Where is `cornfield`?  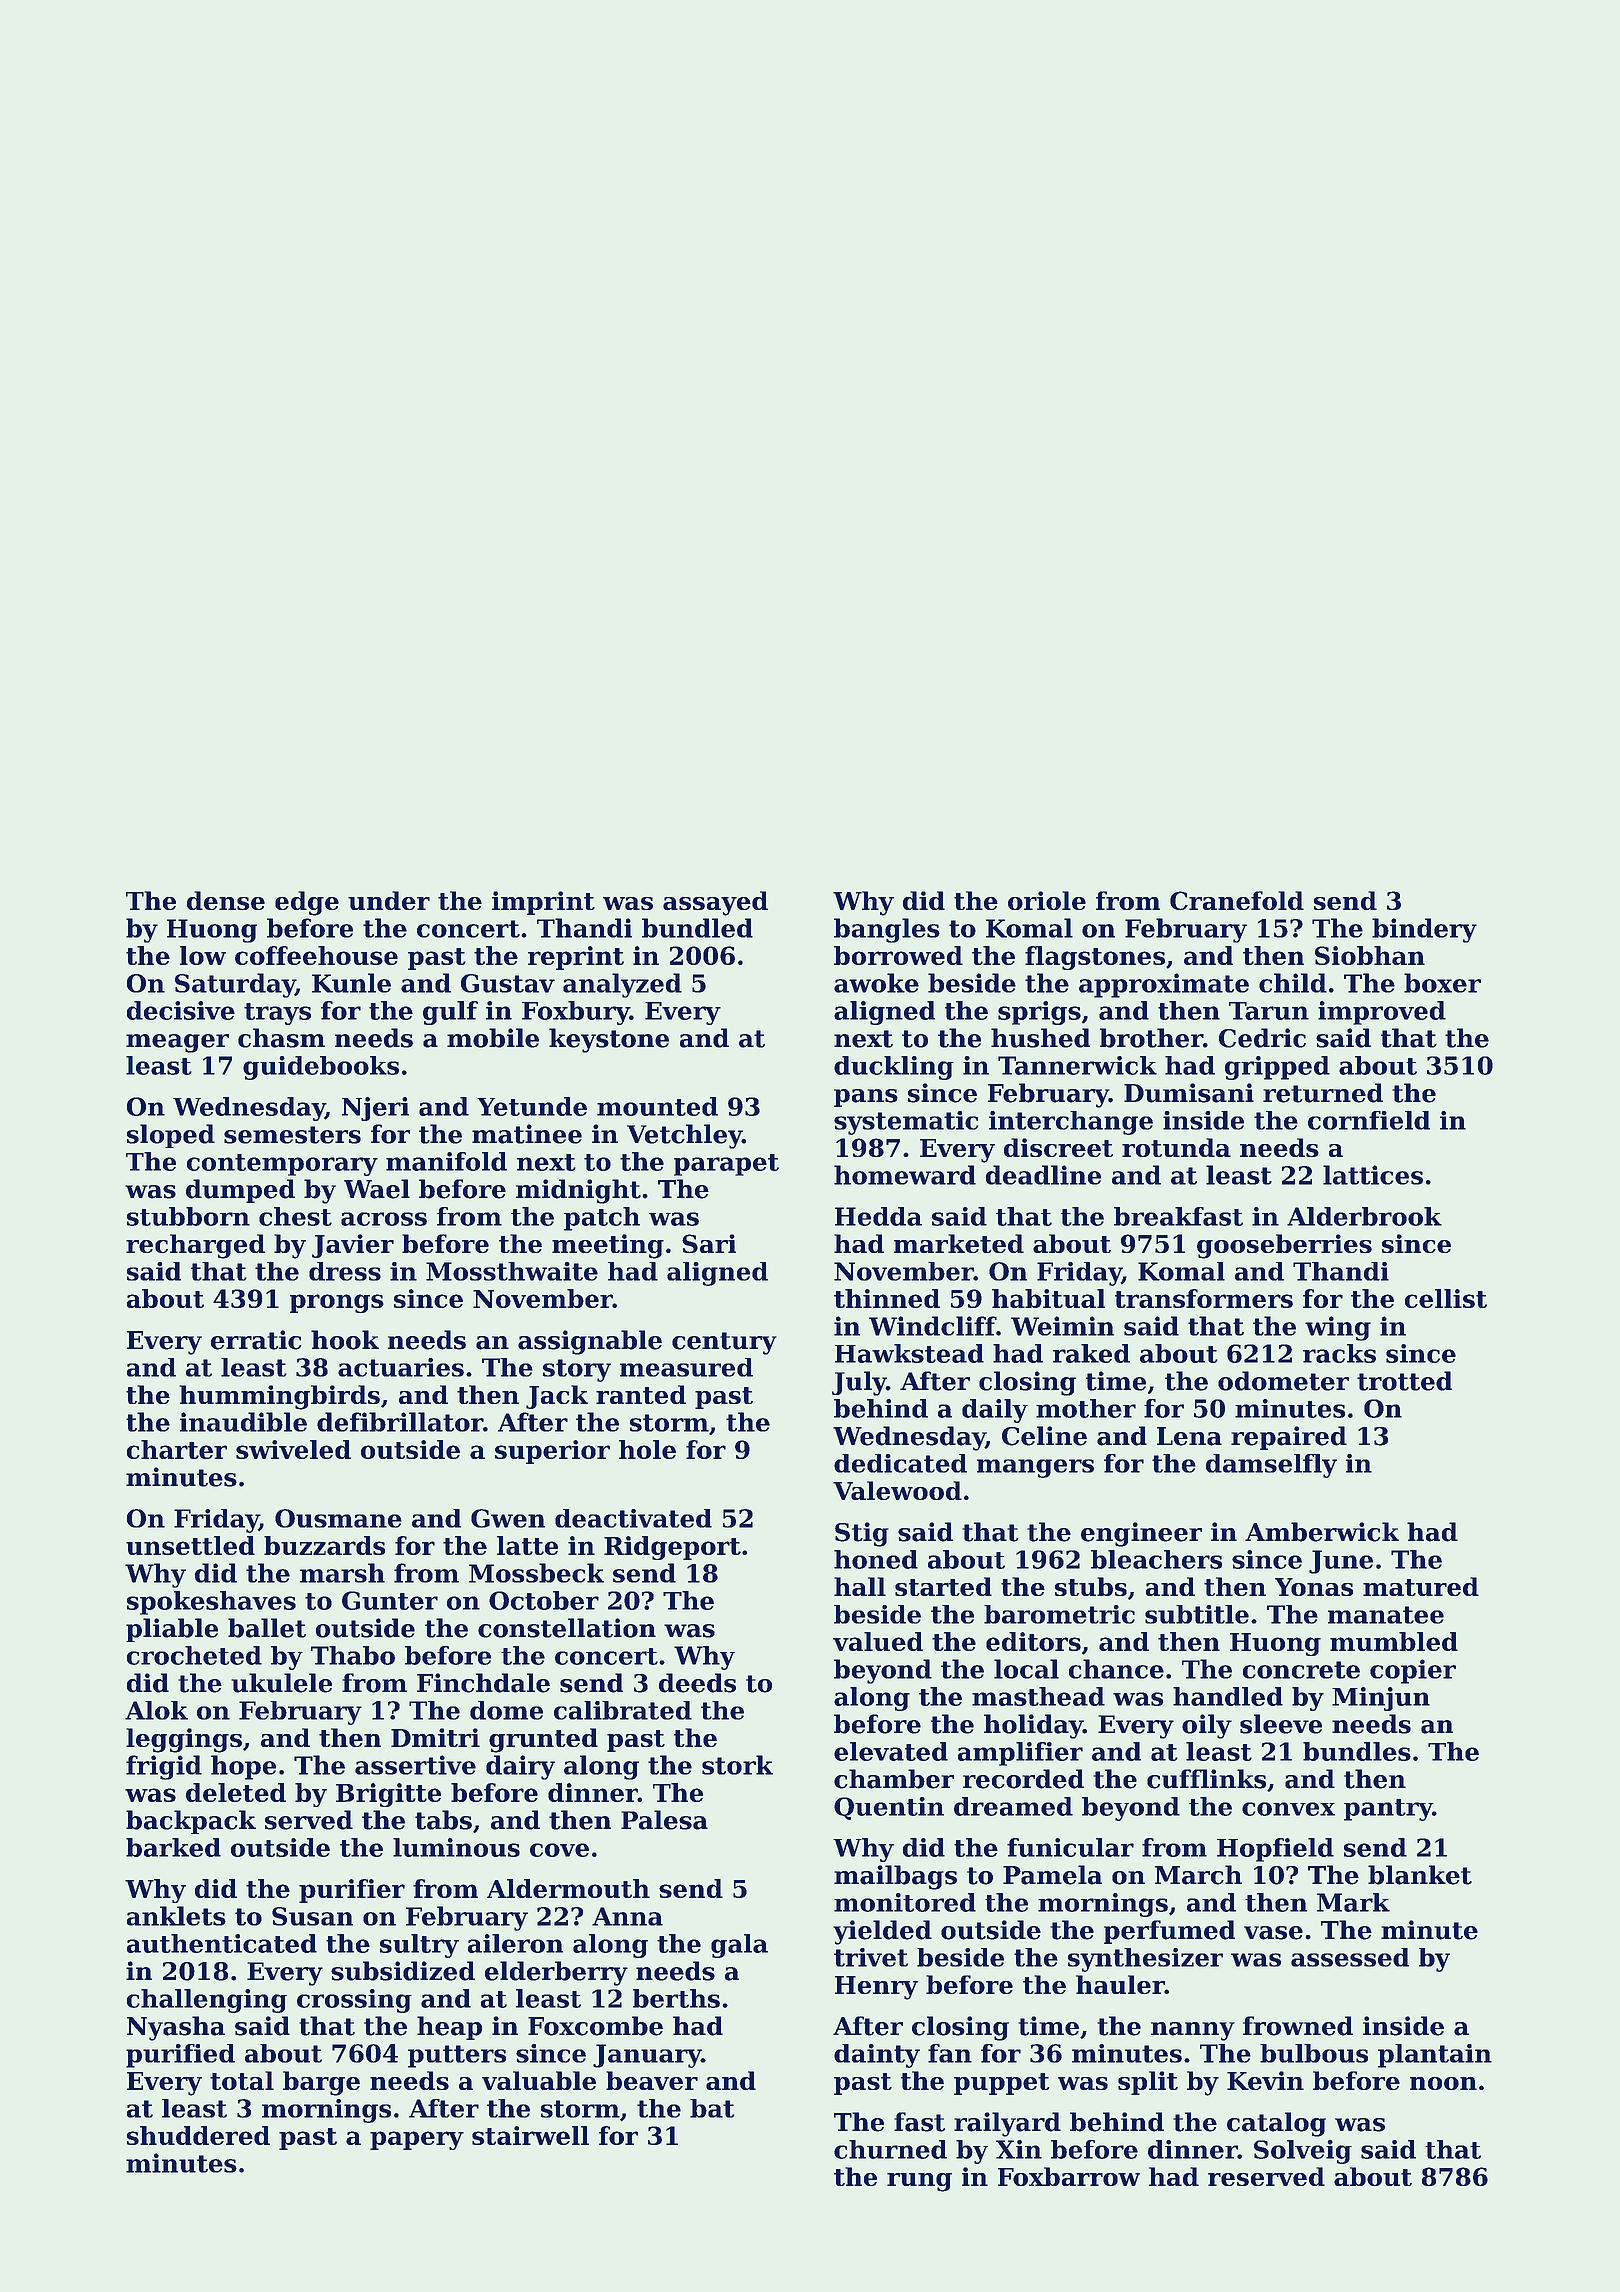
cornfield is located at coordinates (1369, 1120).
